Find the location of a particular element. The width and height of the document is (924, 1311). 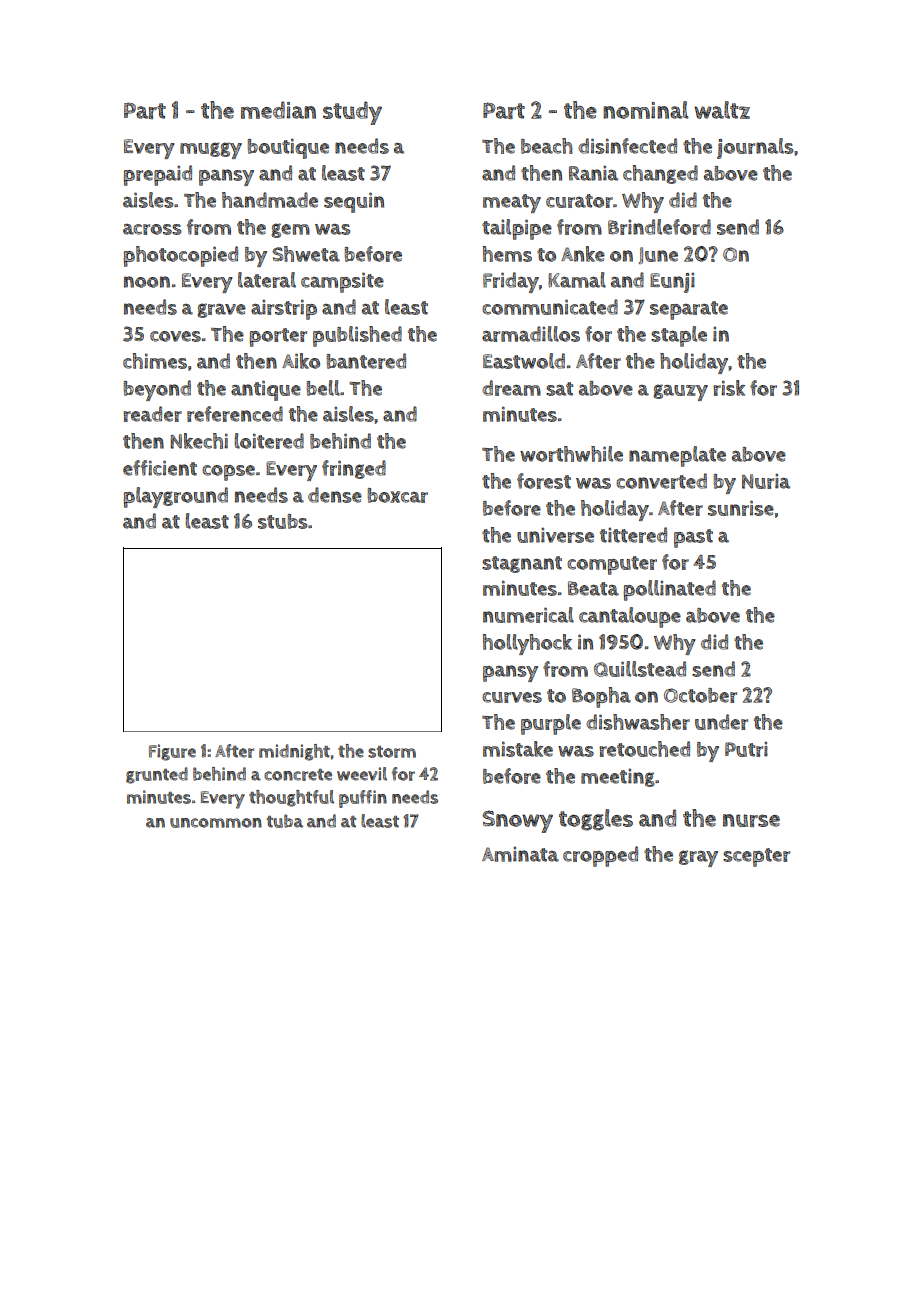

numerical is located at coordinates (528, 615).
